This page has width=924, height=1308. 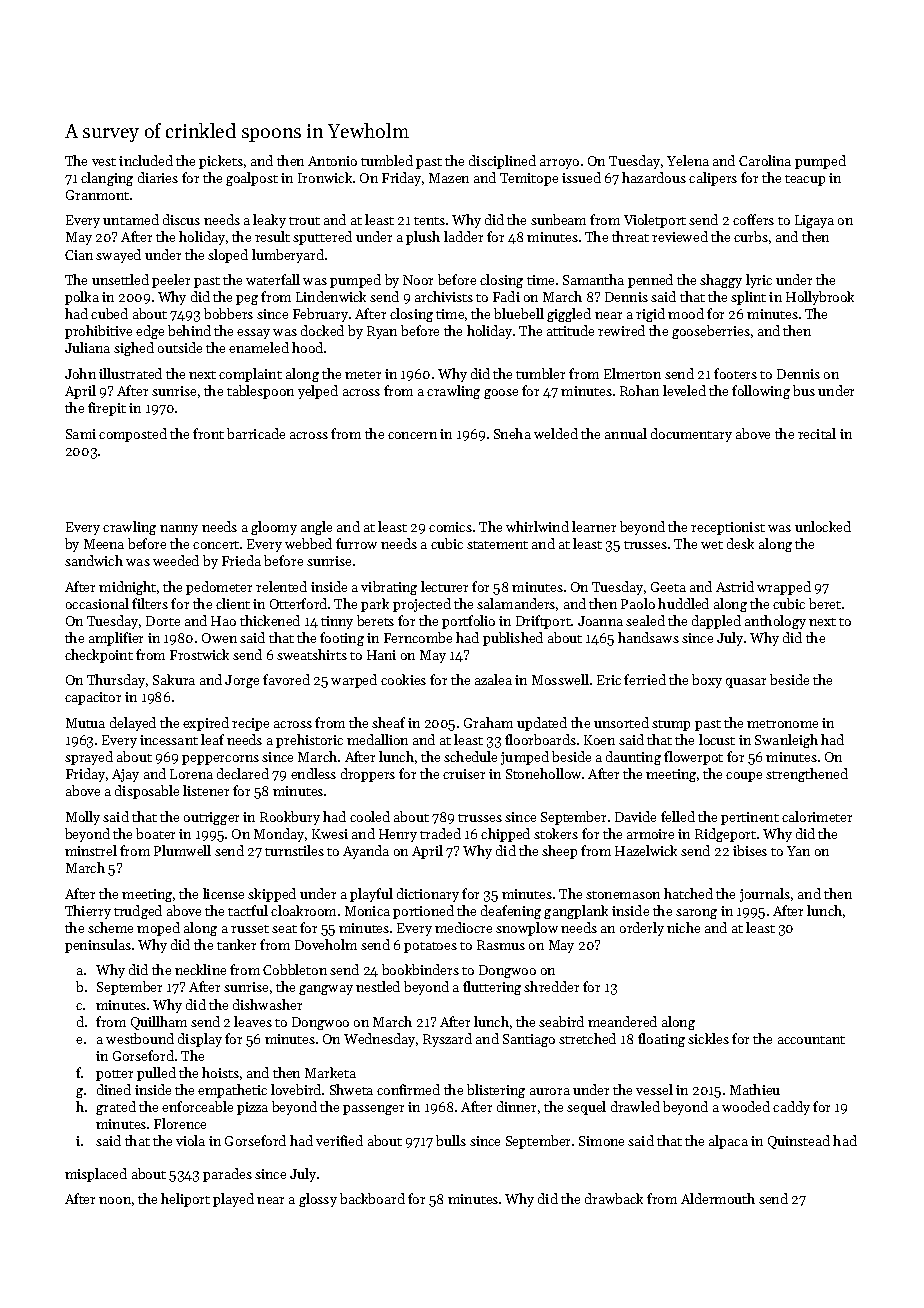 What do you see at coordinates (79, 255) in the page?
I see `Cian` at bounding box center [79, 255].
